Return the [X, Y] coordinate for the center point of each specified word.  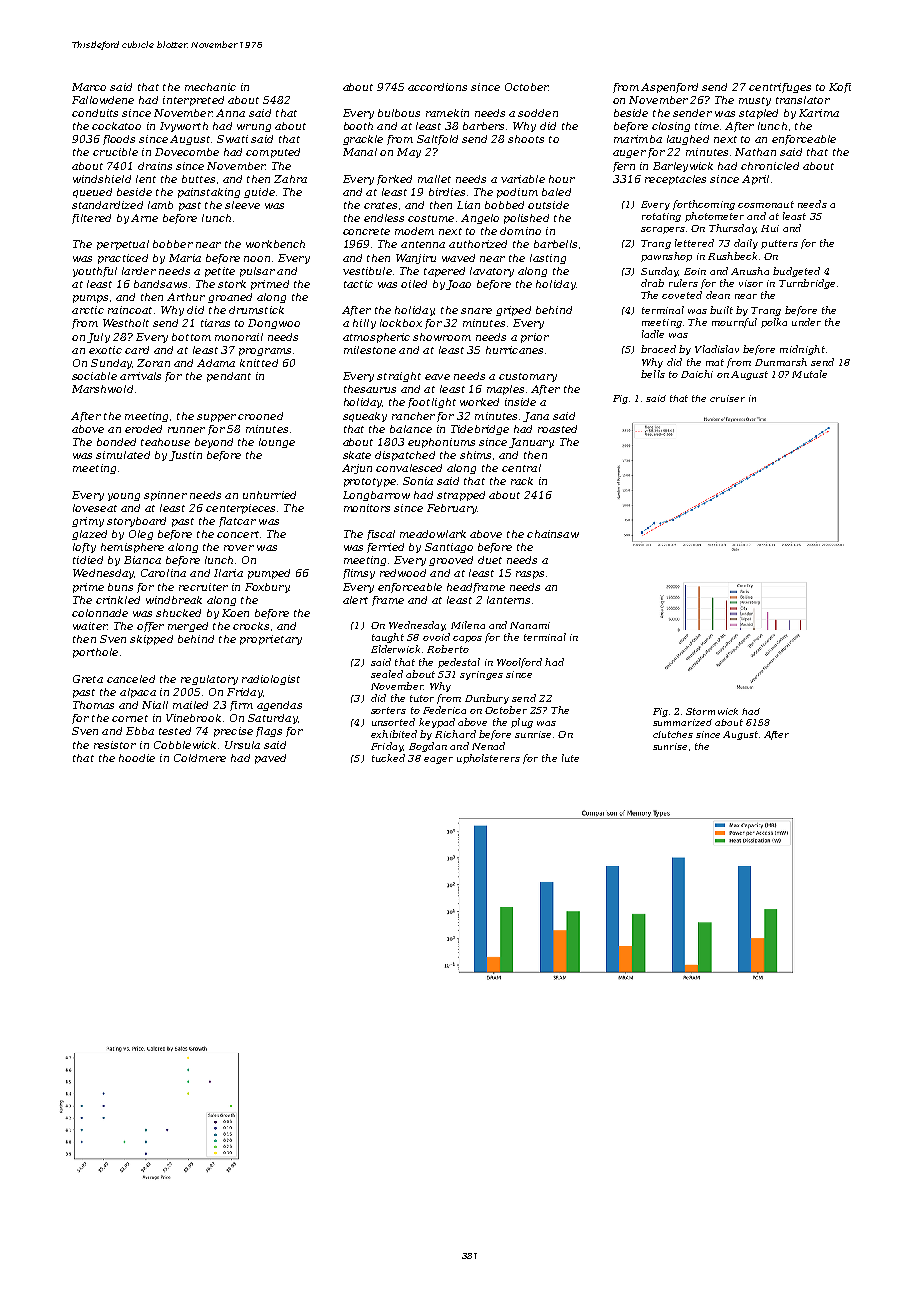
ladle [653, 334]
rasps [530, 575]
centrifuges [780, 88]
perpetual [123, 245]
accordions [437, 87]
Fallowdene [103, 100]
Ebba [140, 731]
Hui [770, 228]
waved [458, 258]
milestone [370, 350]
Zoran [153, 363]
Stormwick [712, 711]
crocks [251, 626]
